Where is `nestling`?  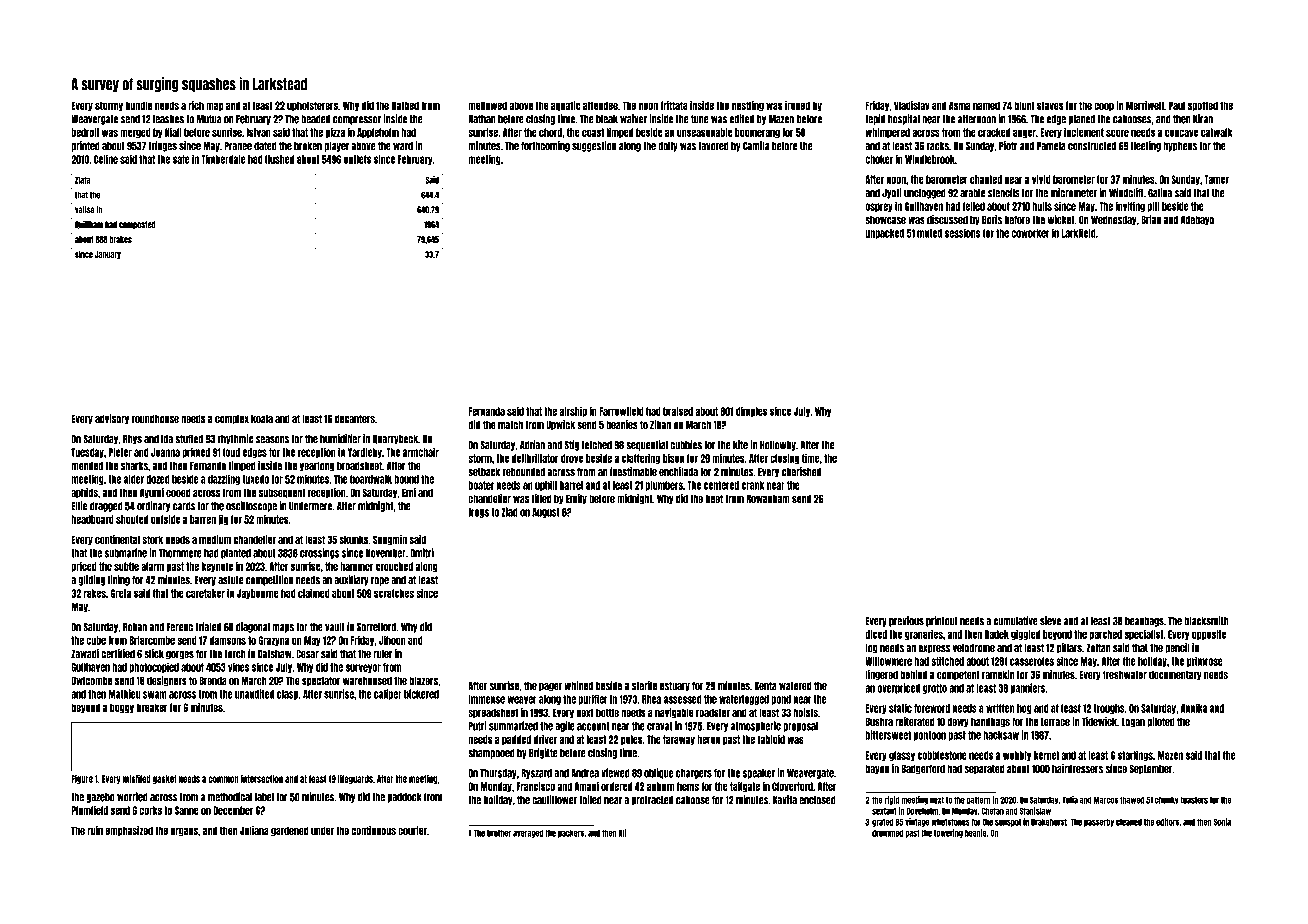 nestling is located at coordinates (748, 106).
